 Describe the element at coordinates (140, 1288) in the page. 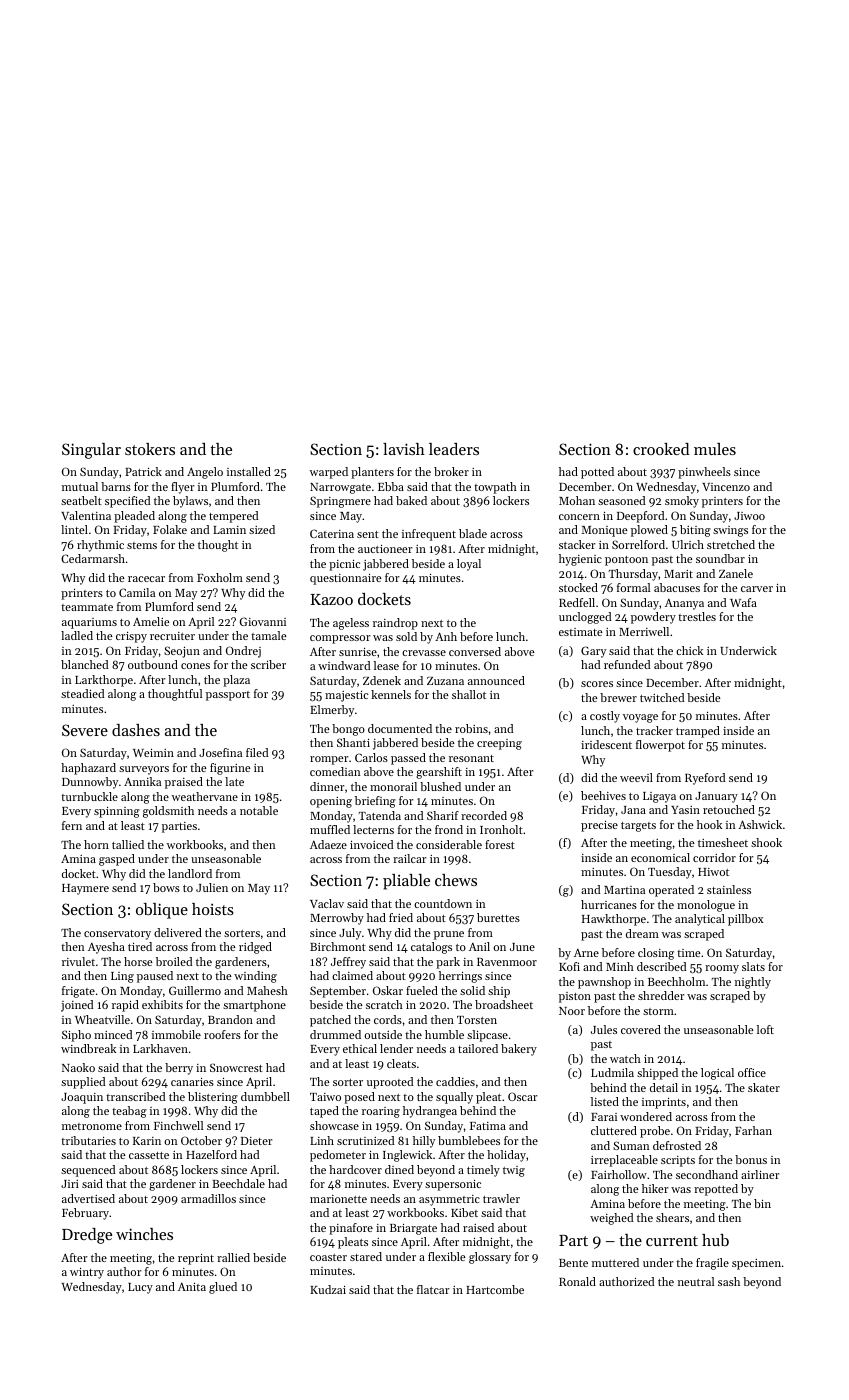

I see `Lucy` at that location.
